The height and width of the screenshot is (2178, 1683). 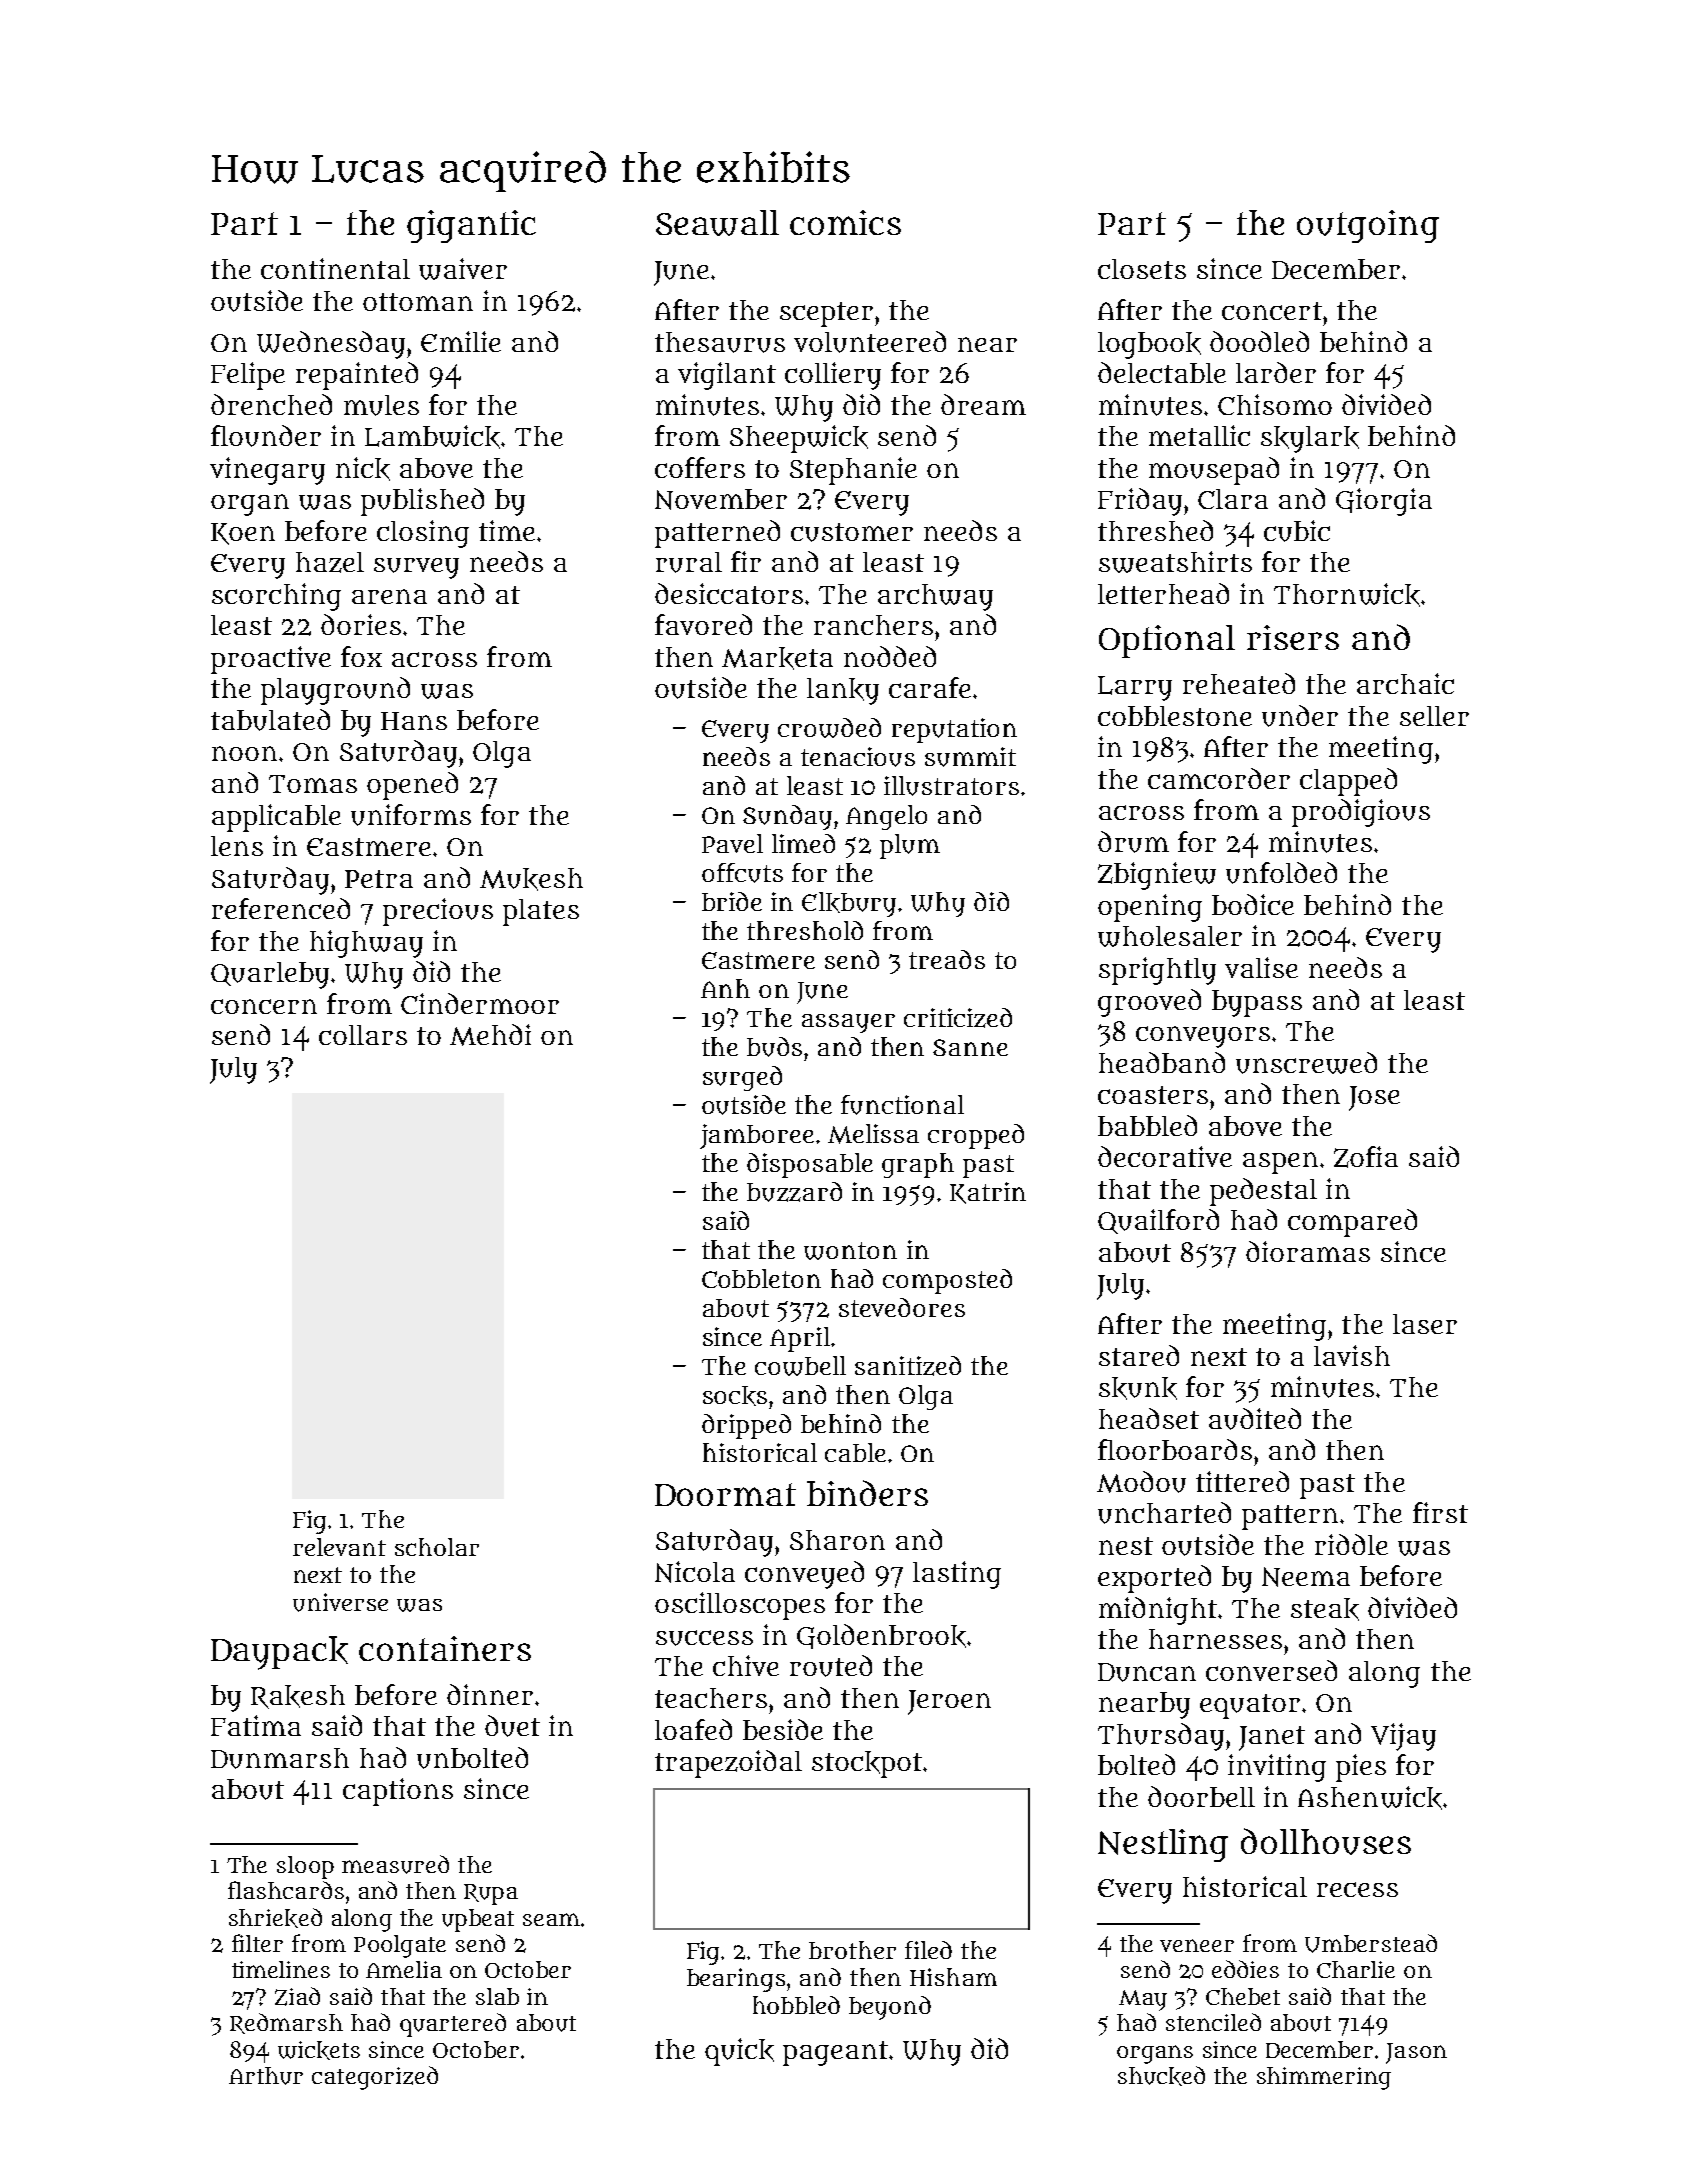 I want to click on tabulated, so click(x=270, y=720).
